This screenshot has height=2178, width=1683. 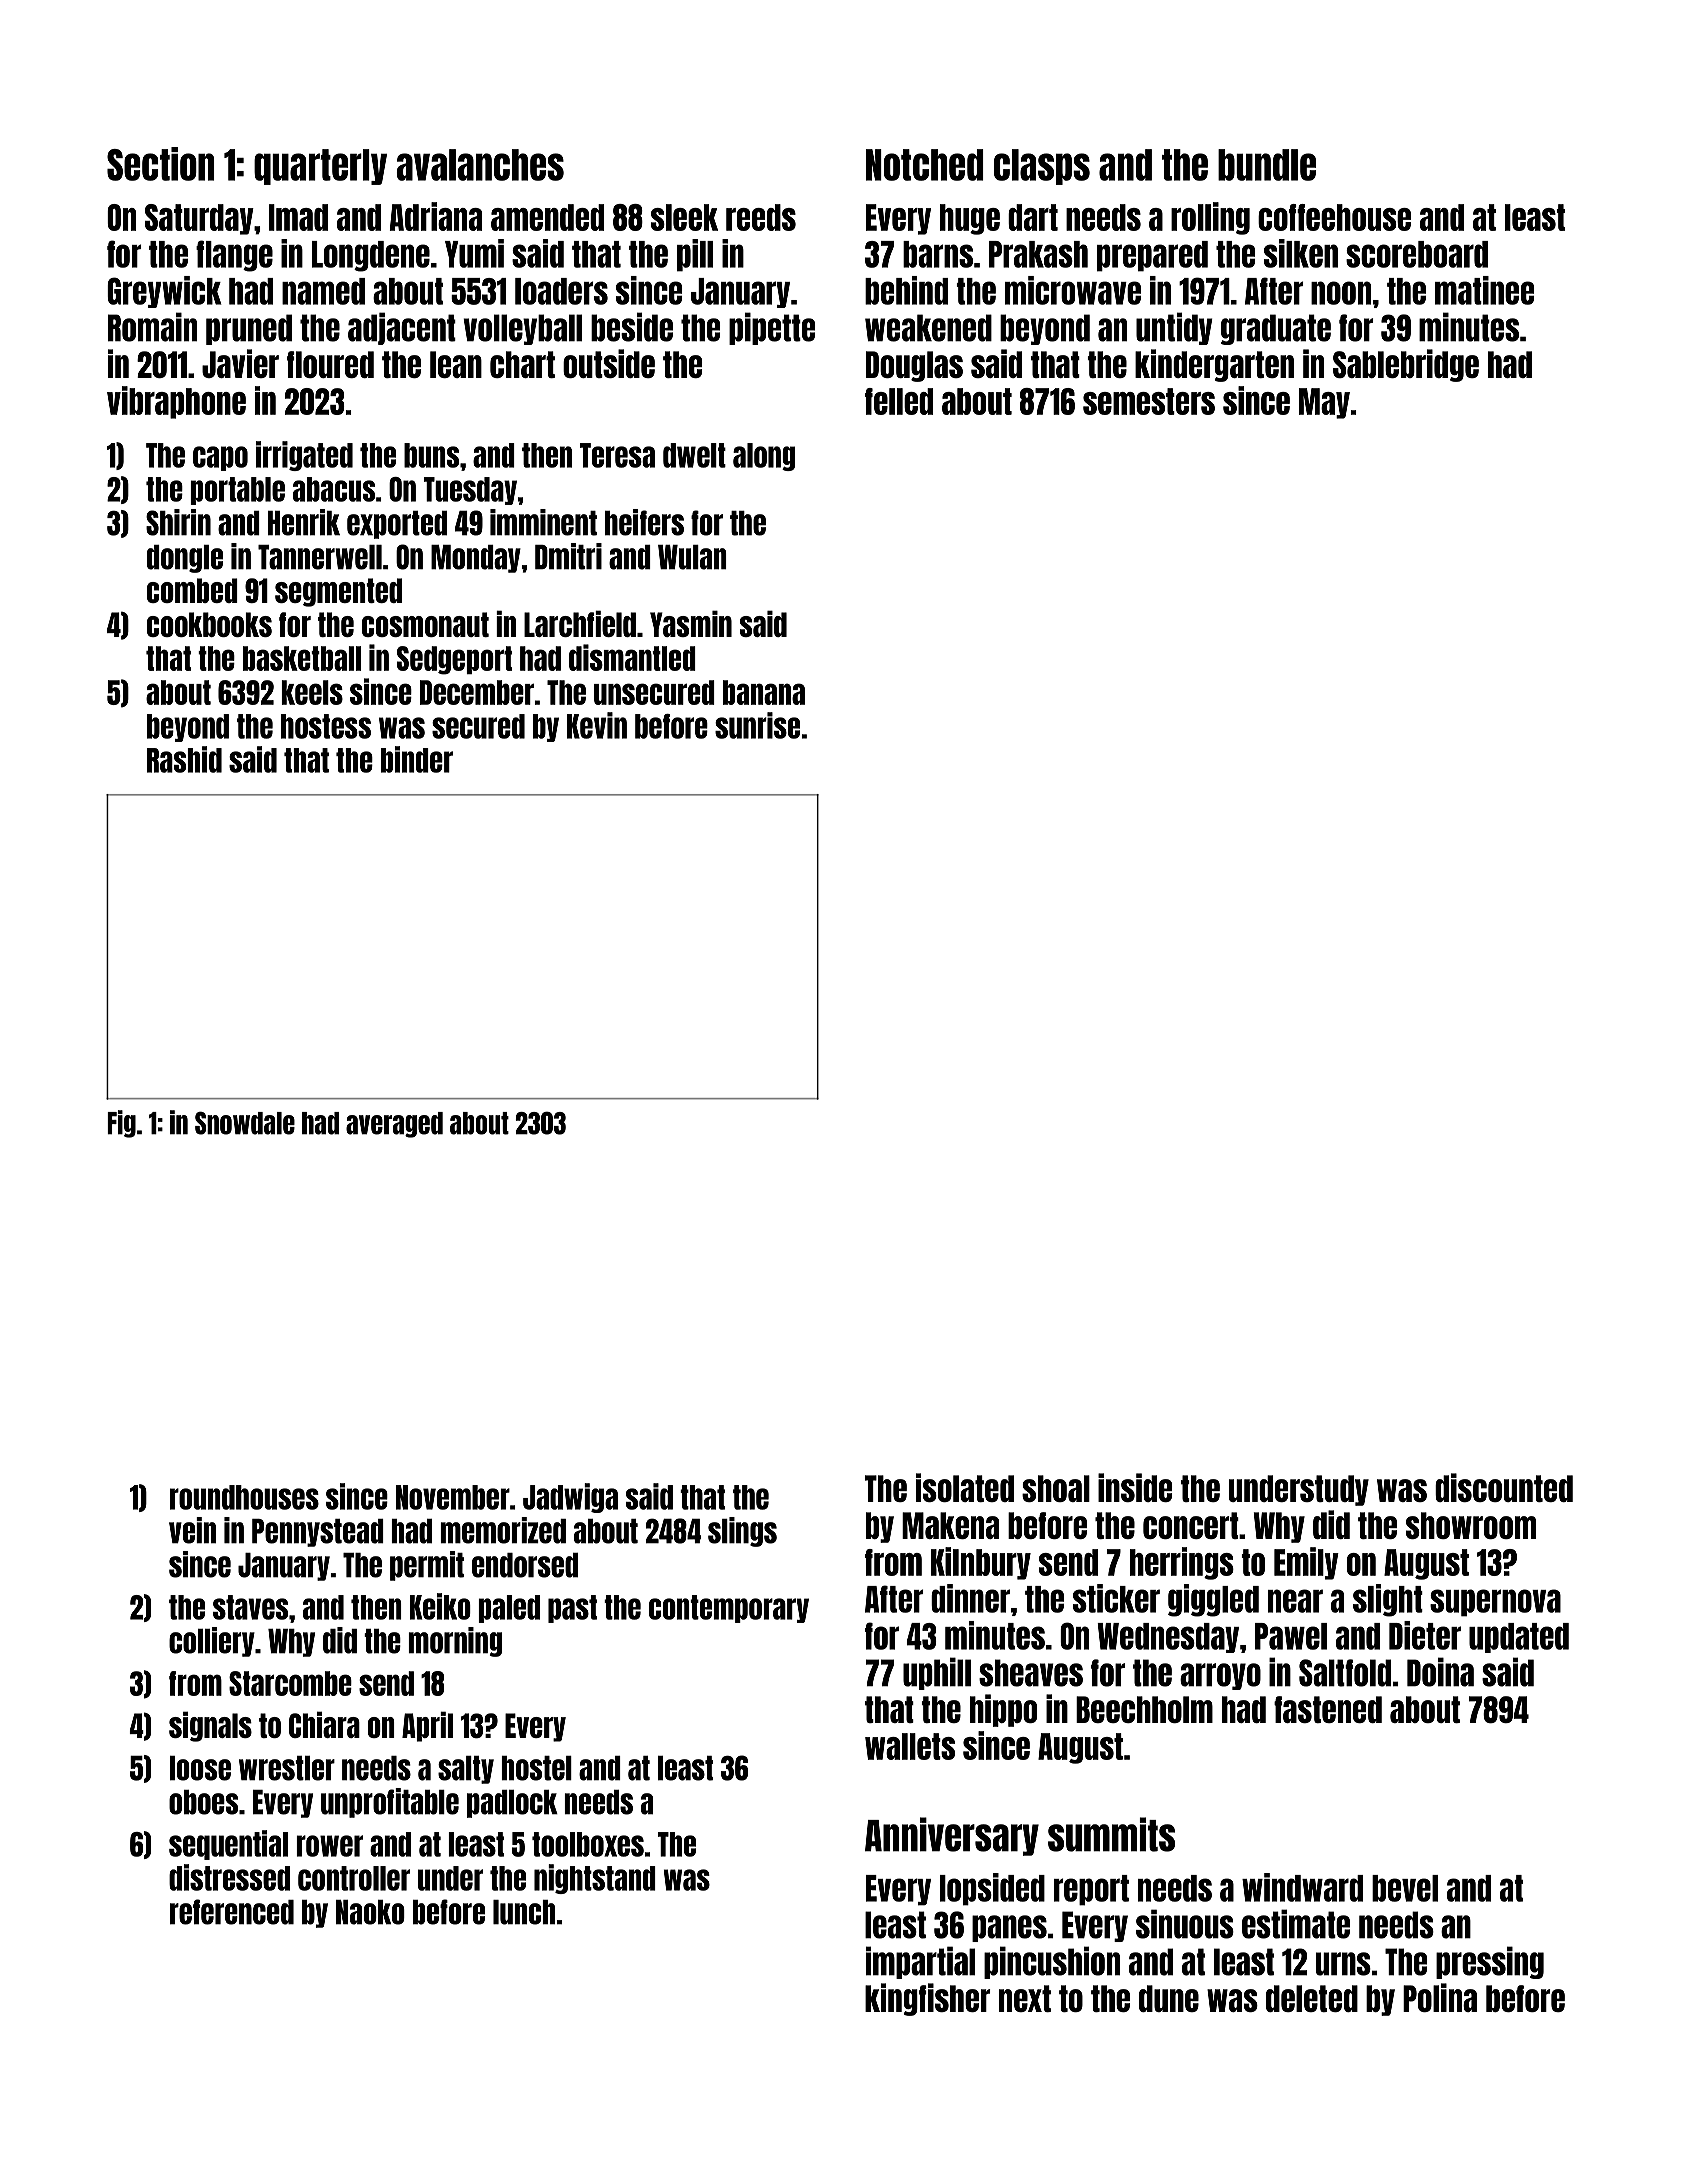 I want to click on averaged, so click(x=394, y=1125).
